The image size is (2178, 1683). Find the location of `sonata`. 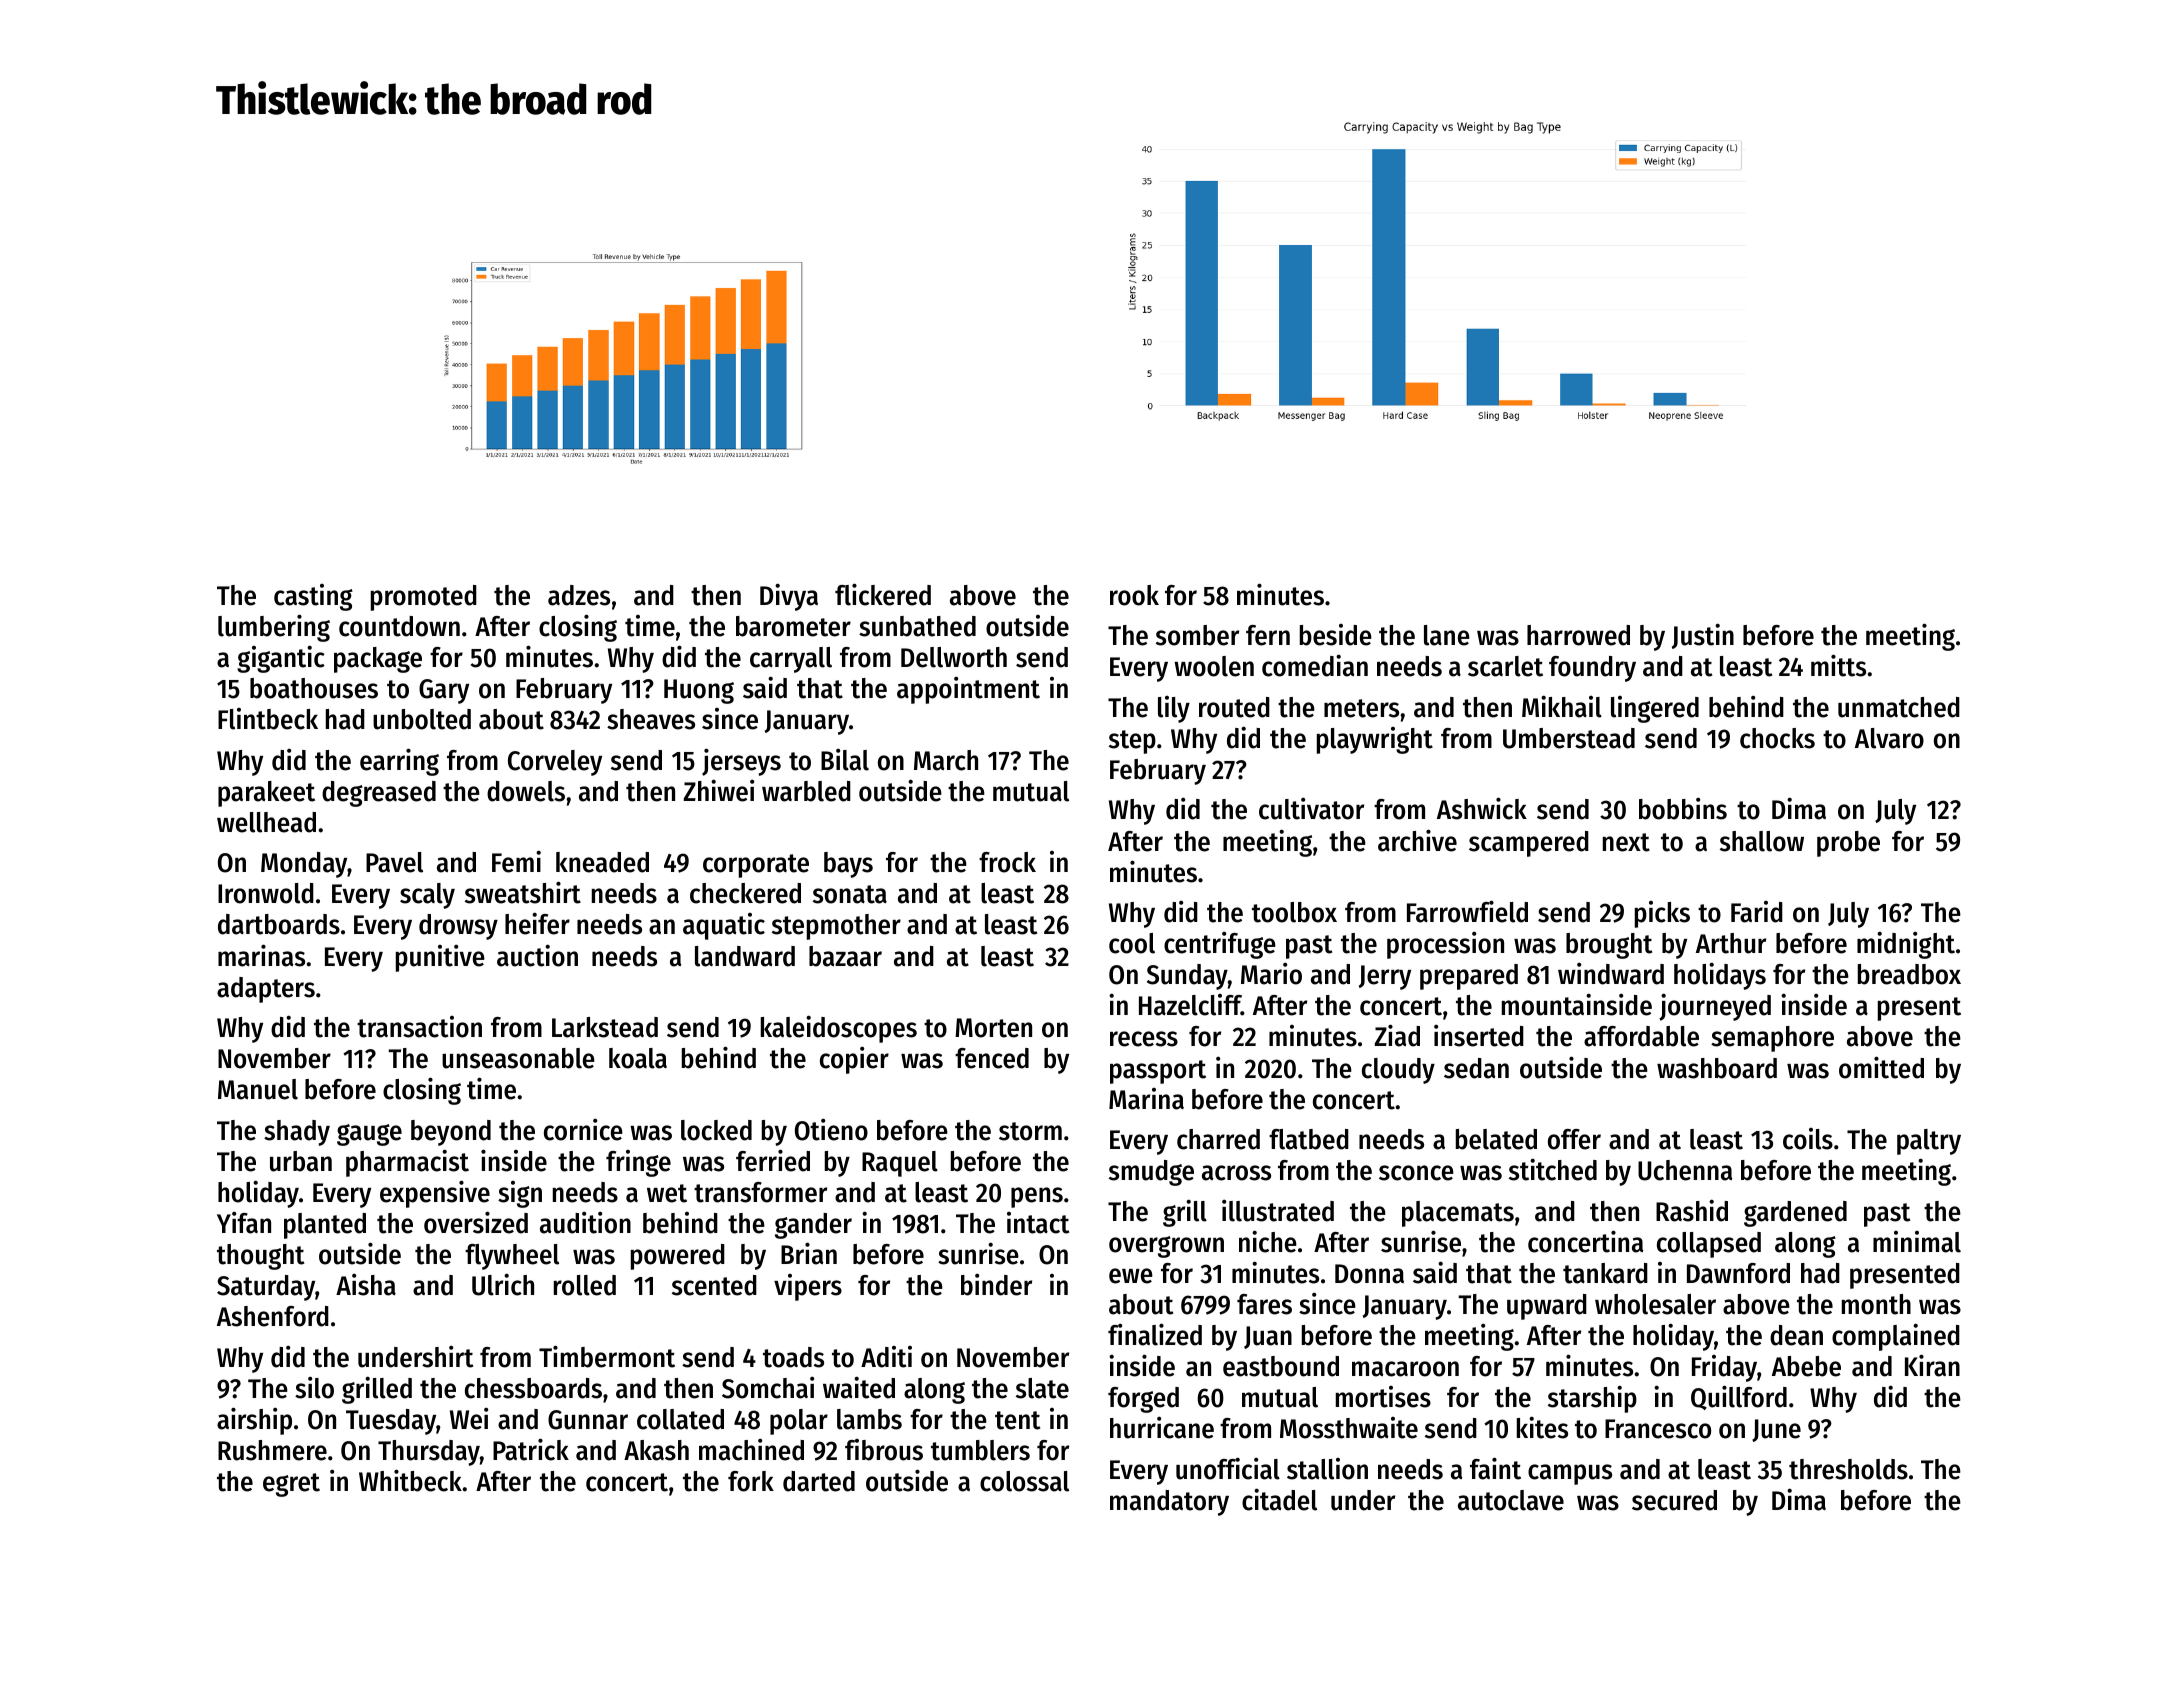

sonata is located at coordinates (850, 894).
